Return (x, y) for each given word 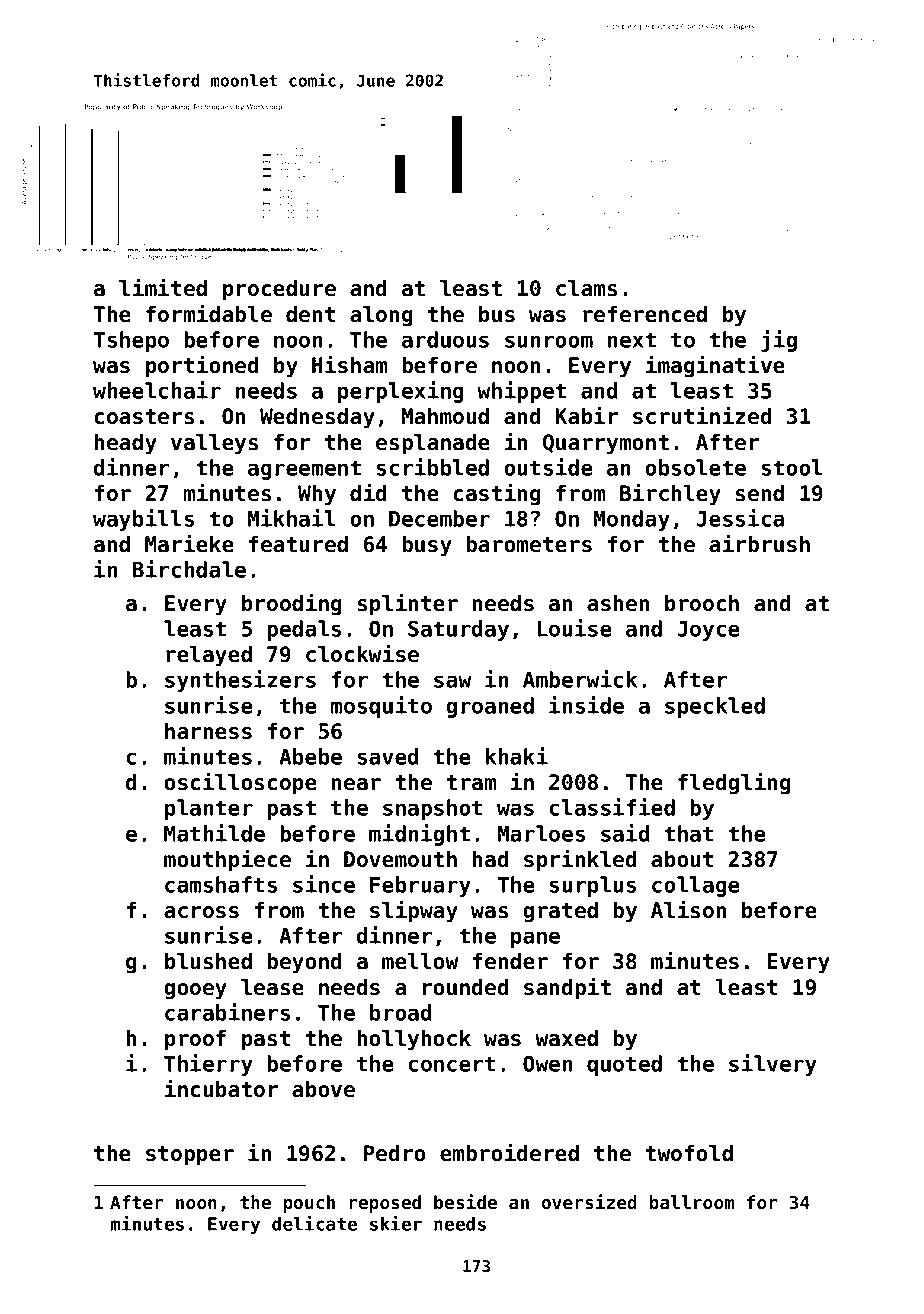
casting (497, 494)
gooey (195, 991)
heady (126, 444)
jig (779, 341)
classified (612, 807)
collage (696, 886)
